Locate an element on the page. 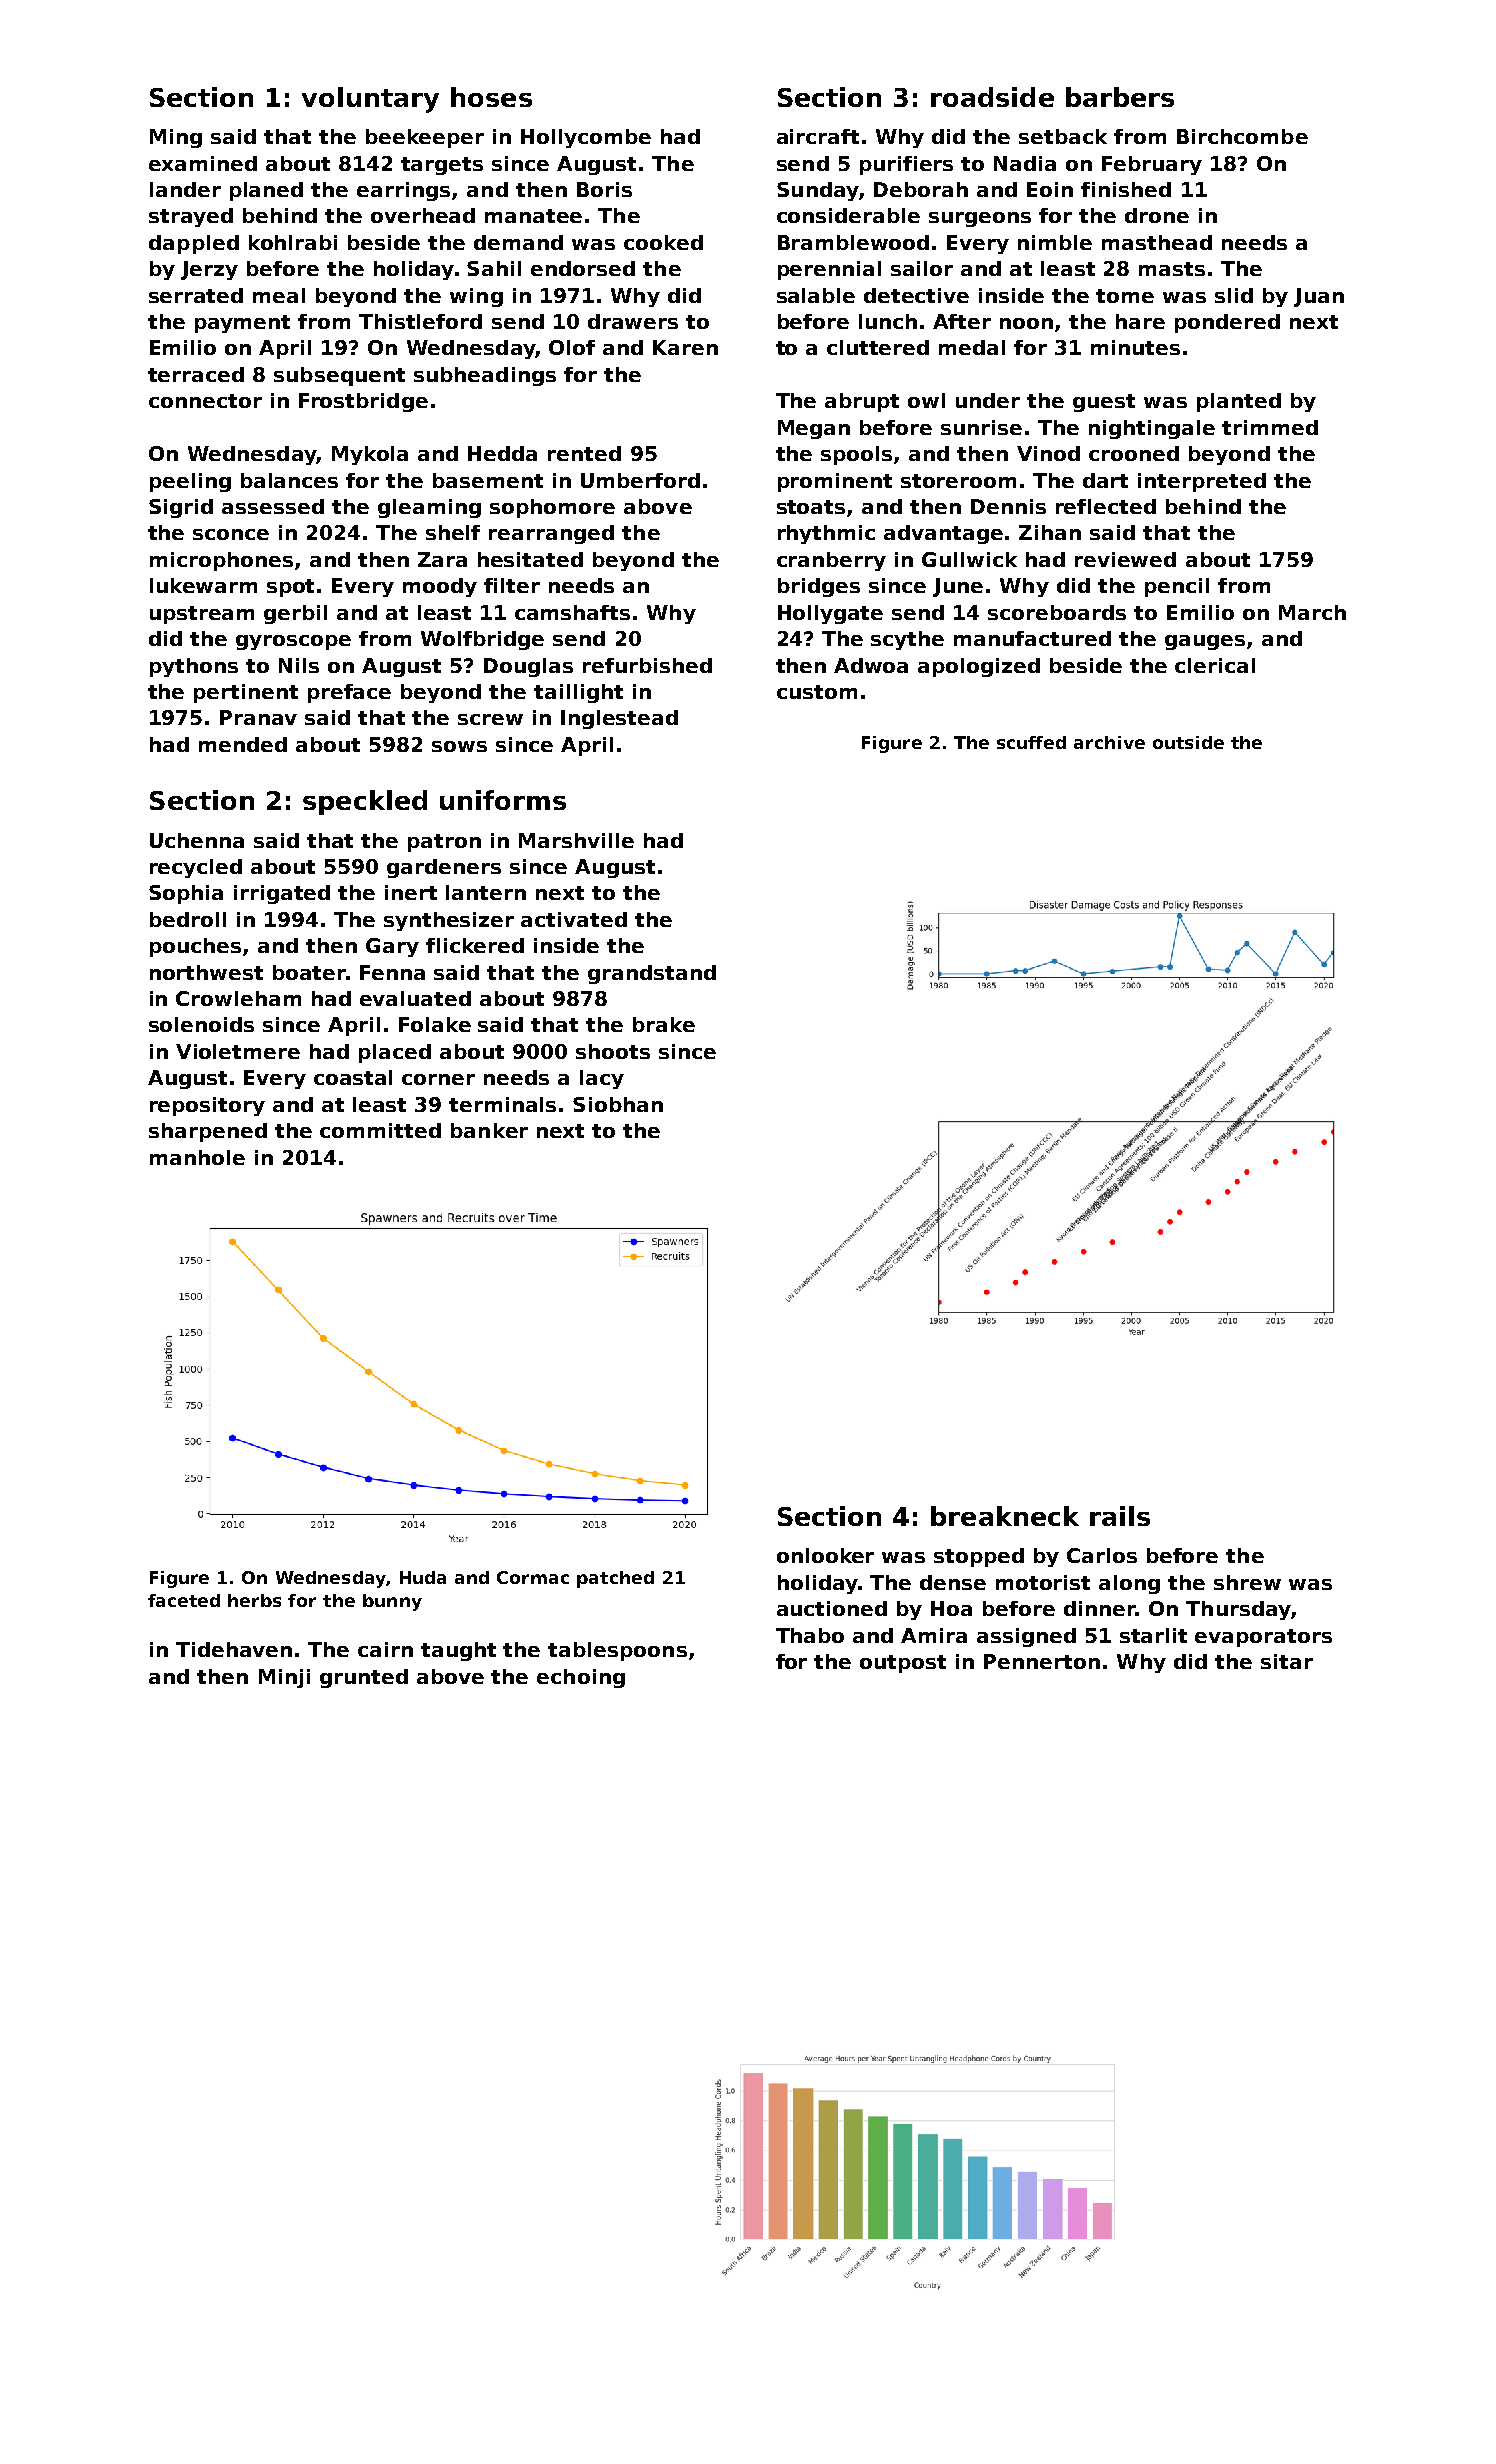 The width and height of the document is (1496, 2464). examined is located at coordinates (203, 163).
